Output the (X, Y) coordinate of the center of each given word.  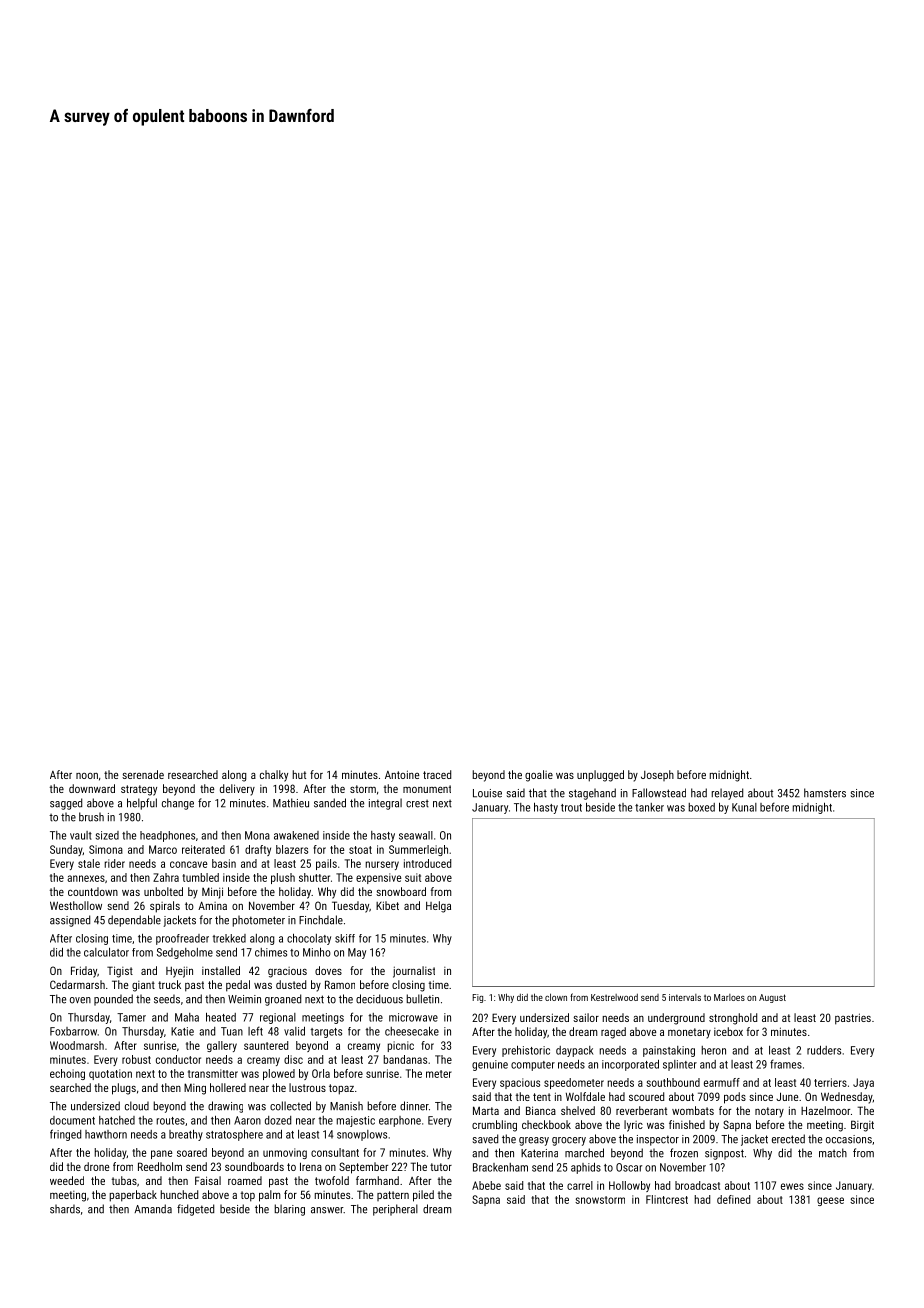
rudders (824, 1050)
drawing (225, 1107)
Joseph (657, 775)
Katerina (539, 1153)
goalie (539, 776)
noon (87, 776)
